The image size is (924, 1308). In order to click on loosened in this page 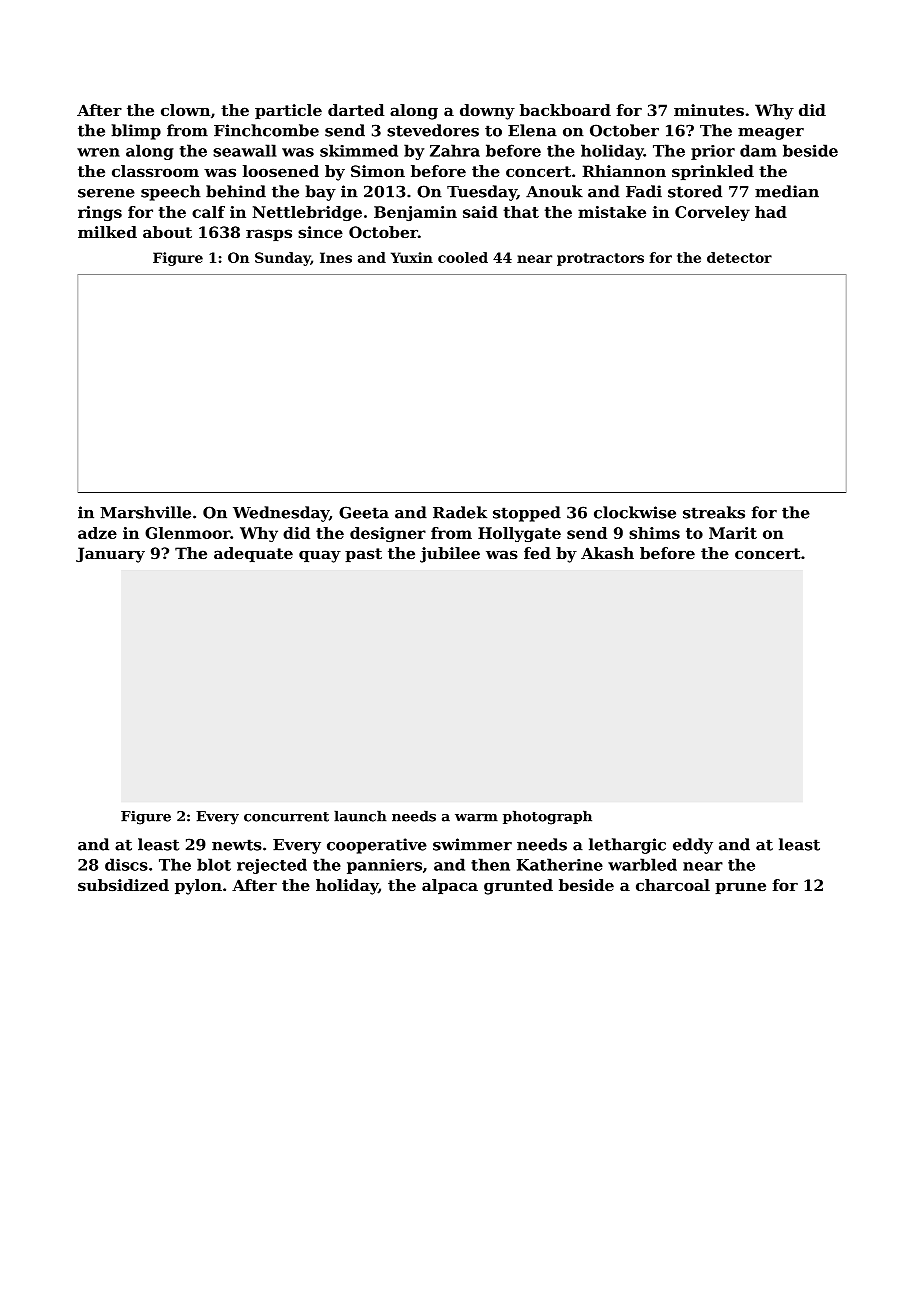, I will do `click(281, 171)`.
